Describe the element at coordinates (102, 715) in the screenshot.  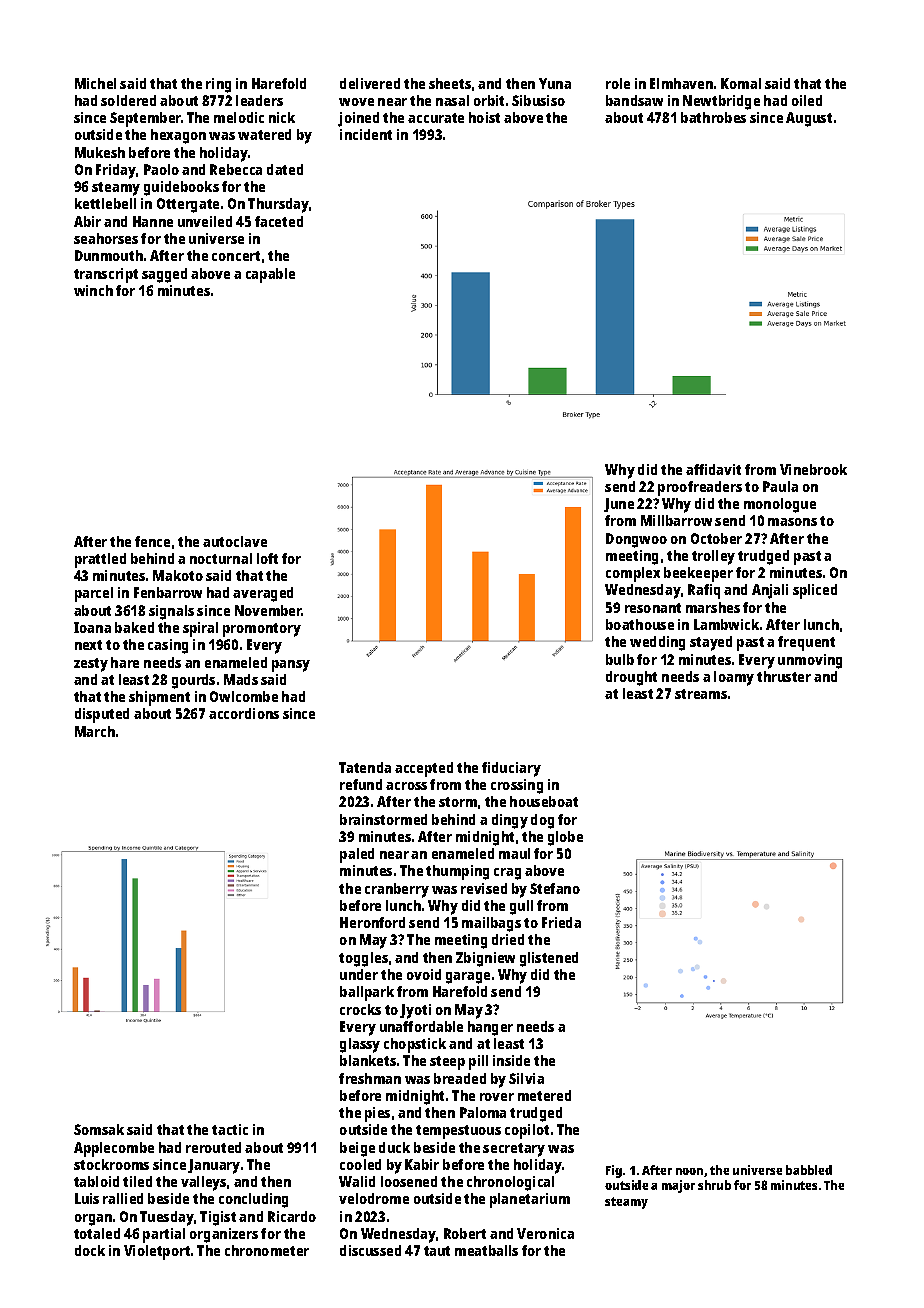
I see `disputed` at that location.
